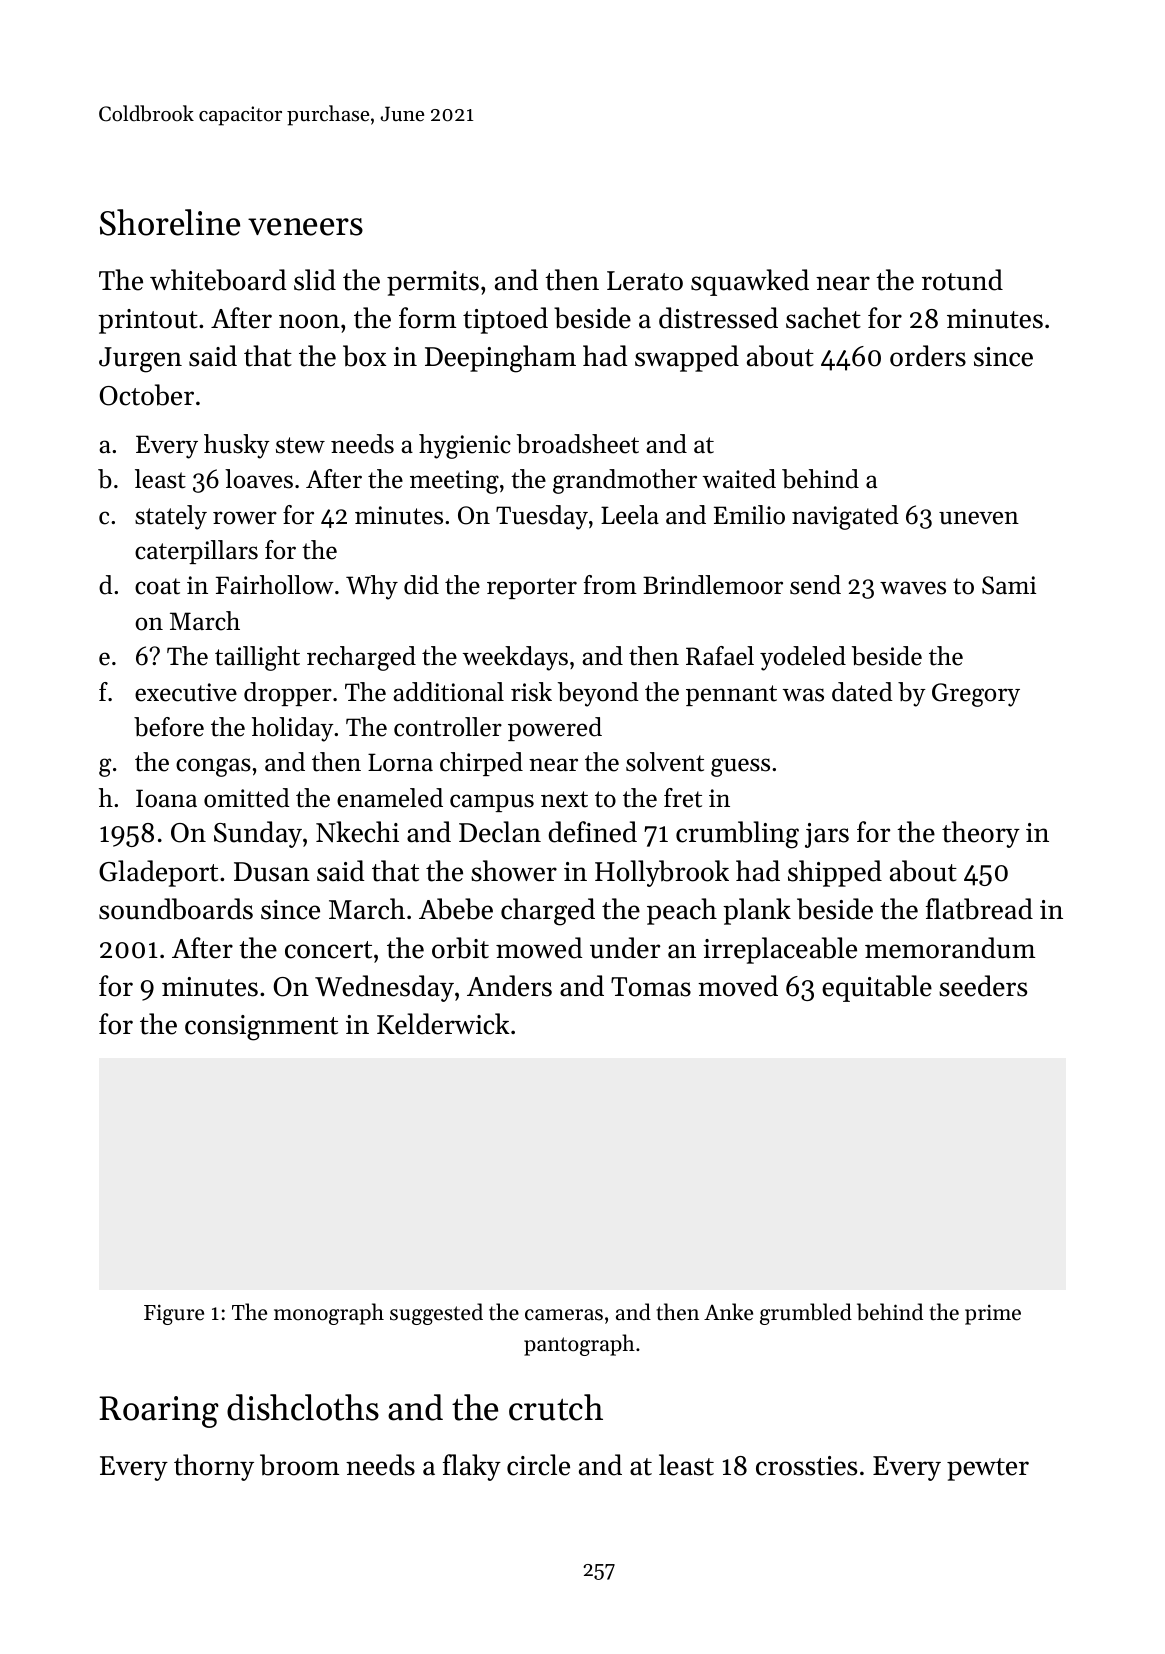 The image size is (1165, 1654). I want to click on defined, so click(592, 832).
